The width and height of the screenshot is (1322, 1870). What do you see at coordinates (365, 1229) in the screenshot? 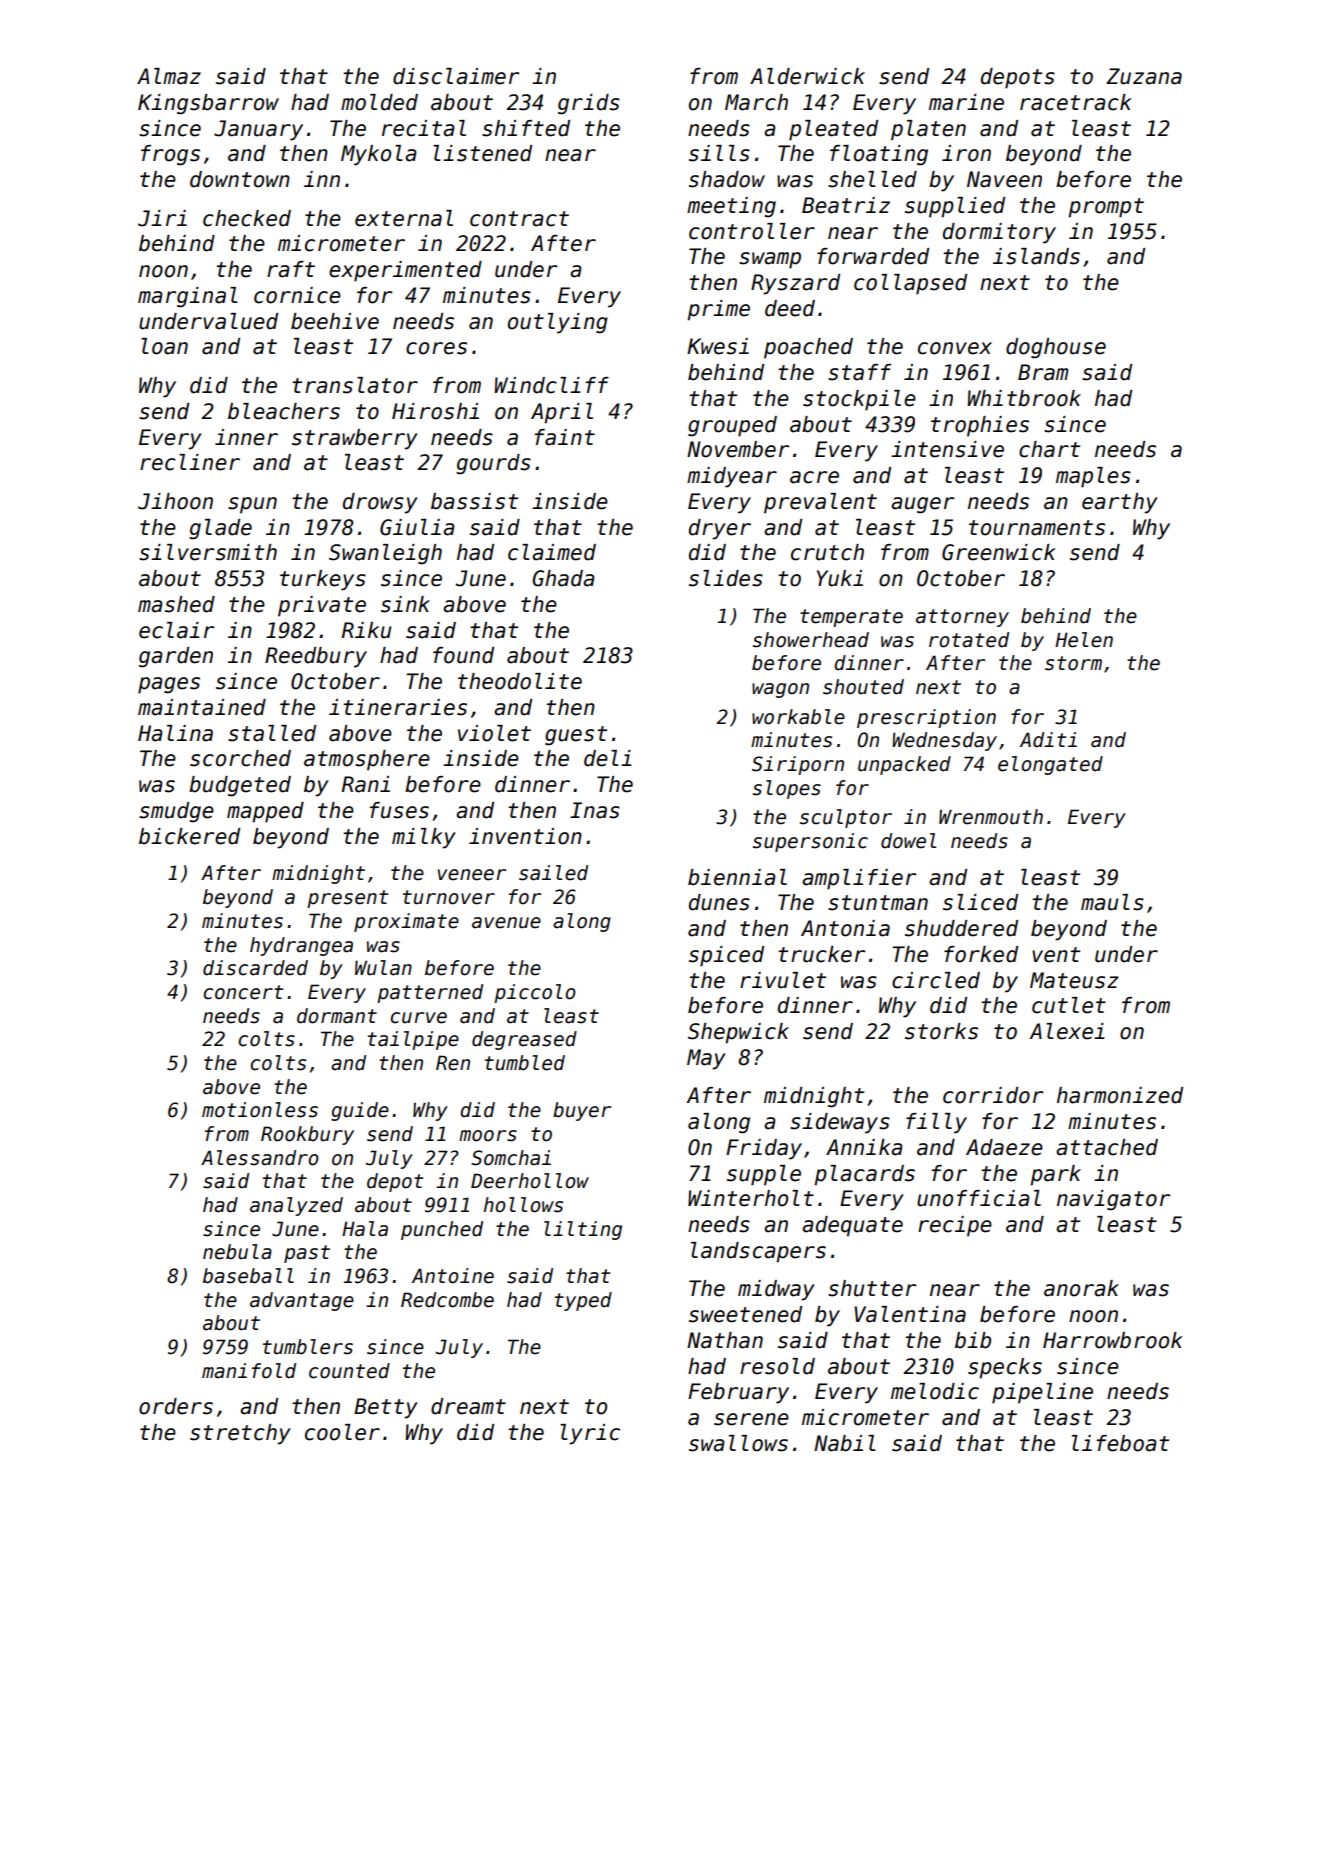
I see `Hala` at bounding box center [365, 1229].
